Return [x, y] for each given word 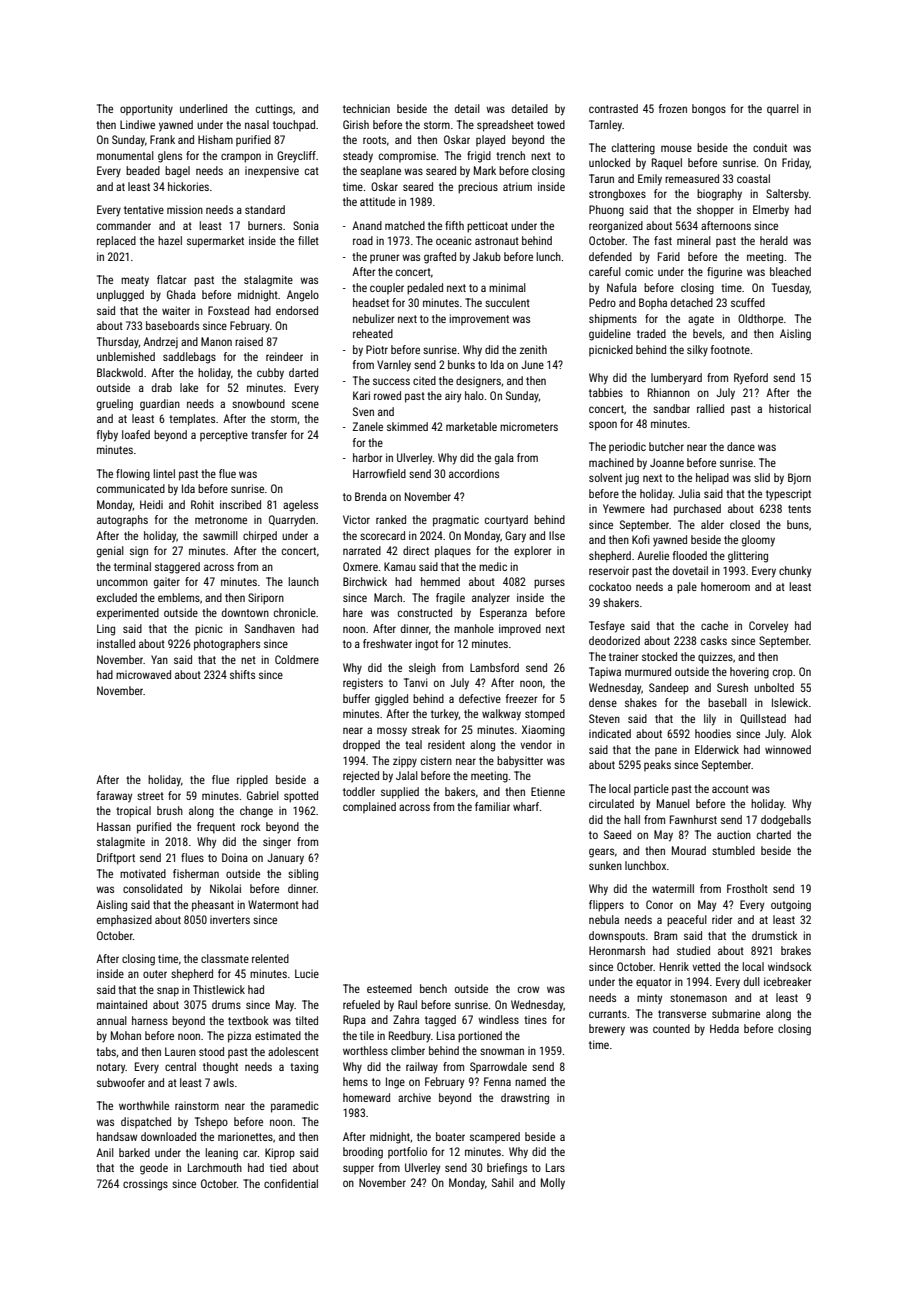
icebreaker [788, 981]
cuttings [274, 110]
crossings [145, 1185]
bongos [709, 110]
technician [366, 108]
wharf [526, 806]
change [256, 812]
